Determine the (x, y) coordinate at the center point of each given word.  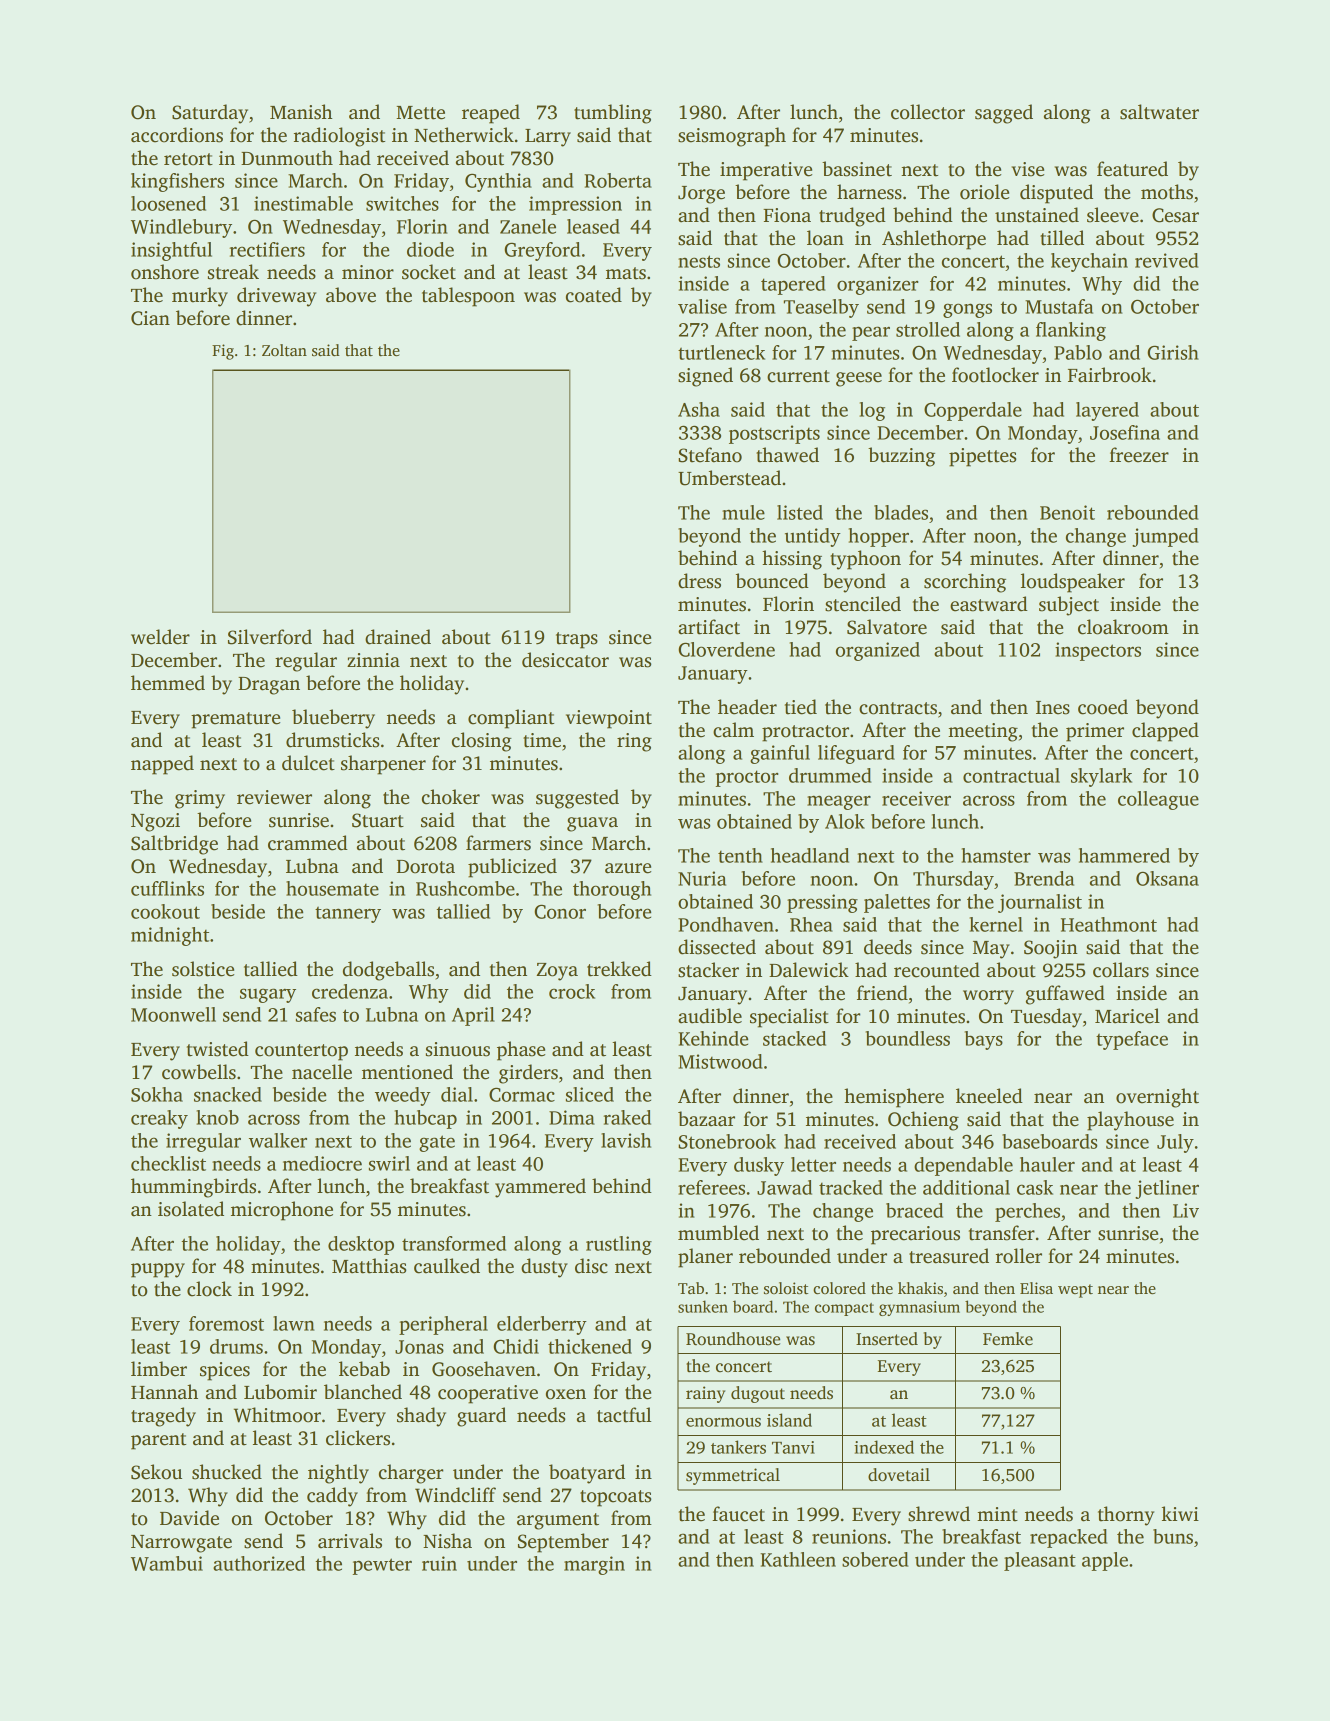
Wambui (167, 1563)
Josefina (1125, 432)
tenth (740, 855)
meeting (983, 732)
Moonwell (173, 1014)
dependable (963, 1166)
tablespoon (468, 297)
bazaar (706, 1119)
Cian (150, 318)
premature (235, 720)
